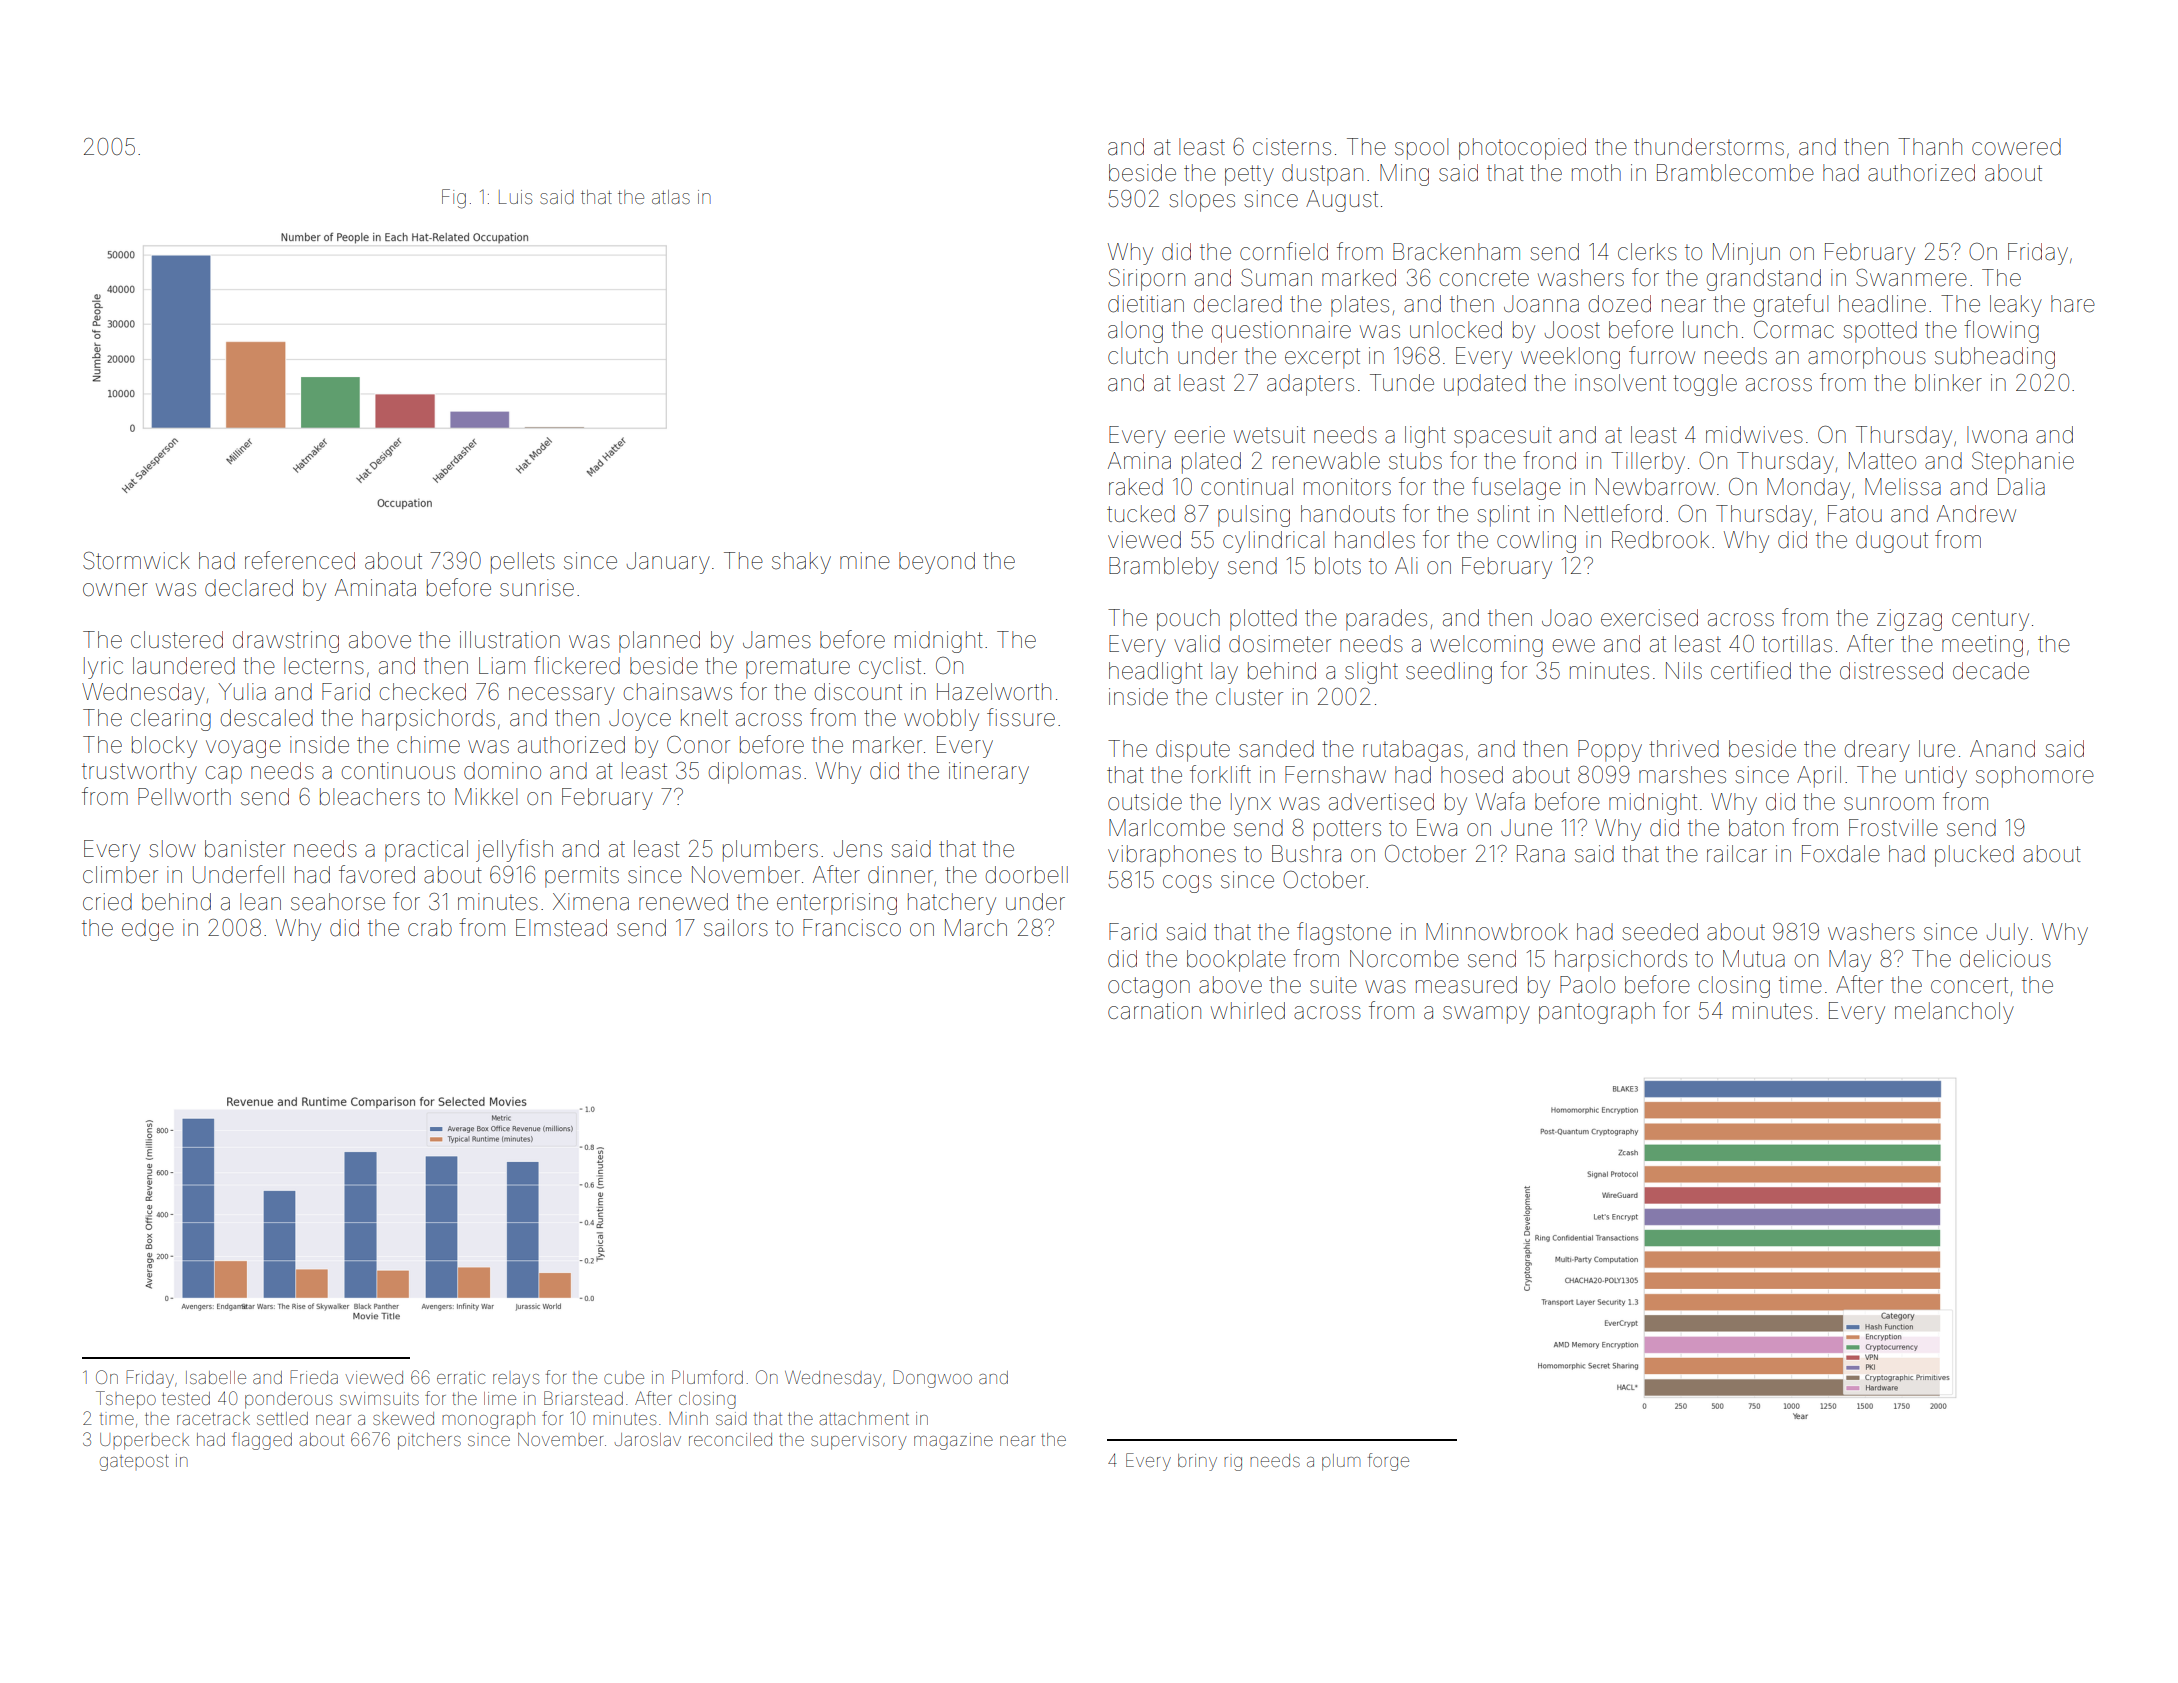 This image has height=1683, width=2178. I want to click on meeting, so click(1982, 646).
